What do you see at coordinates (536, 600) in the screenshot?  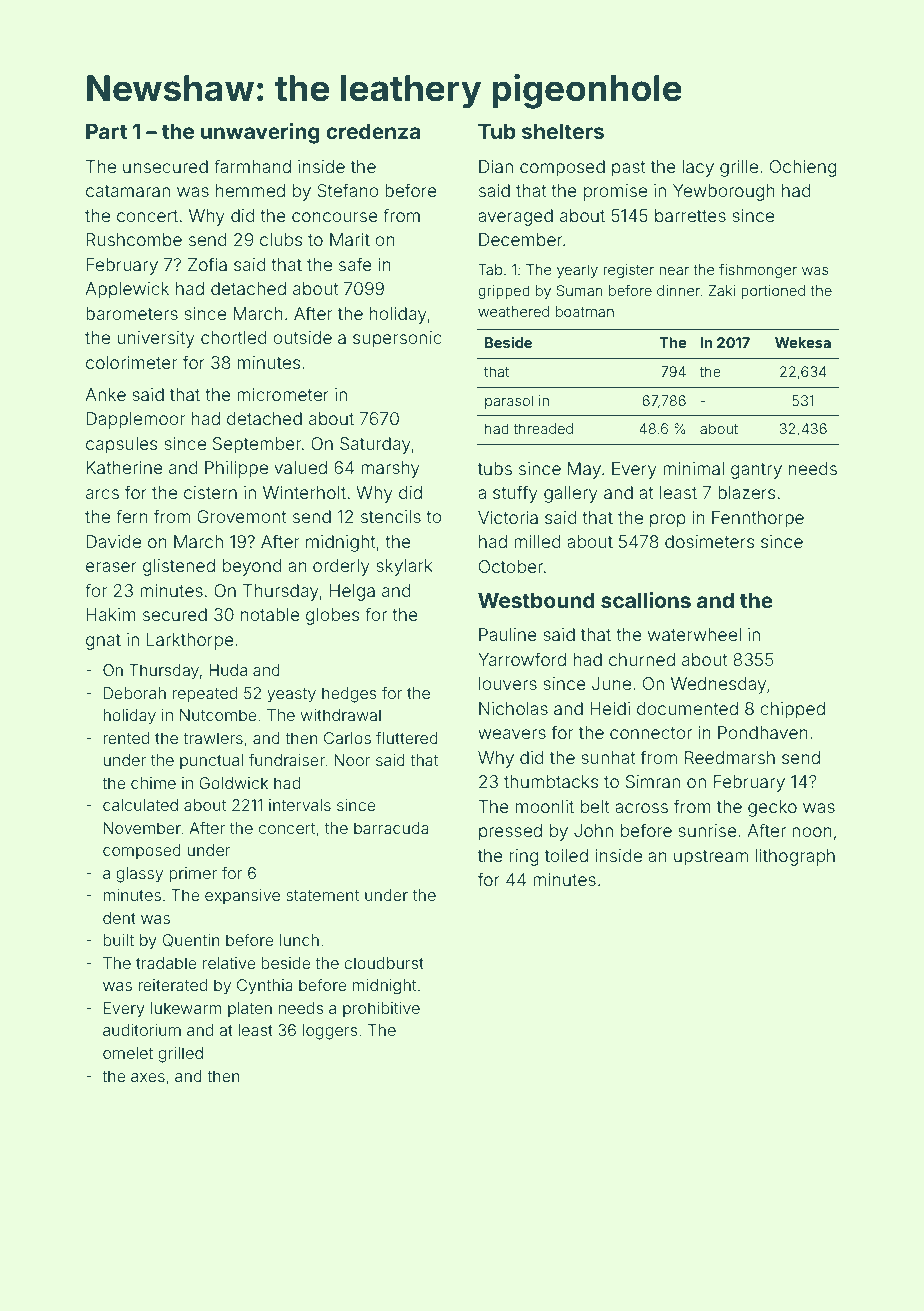 I see `Westbound` at bounding box center [536, 600].
